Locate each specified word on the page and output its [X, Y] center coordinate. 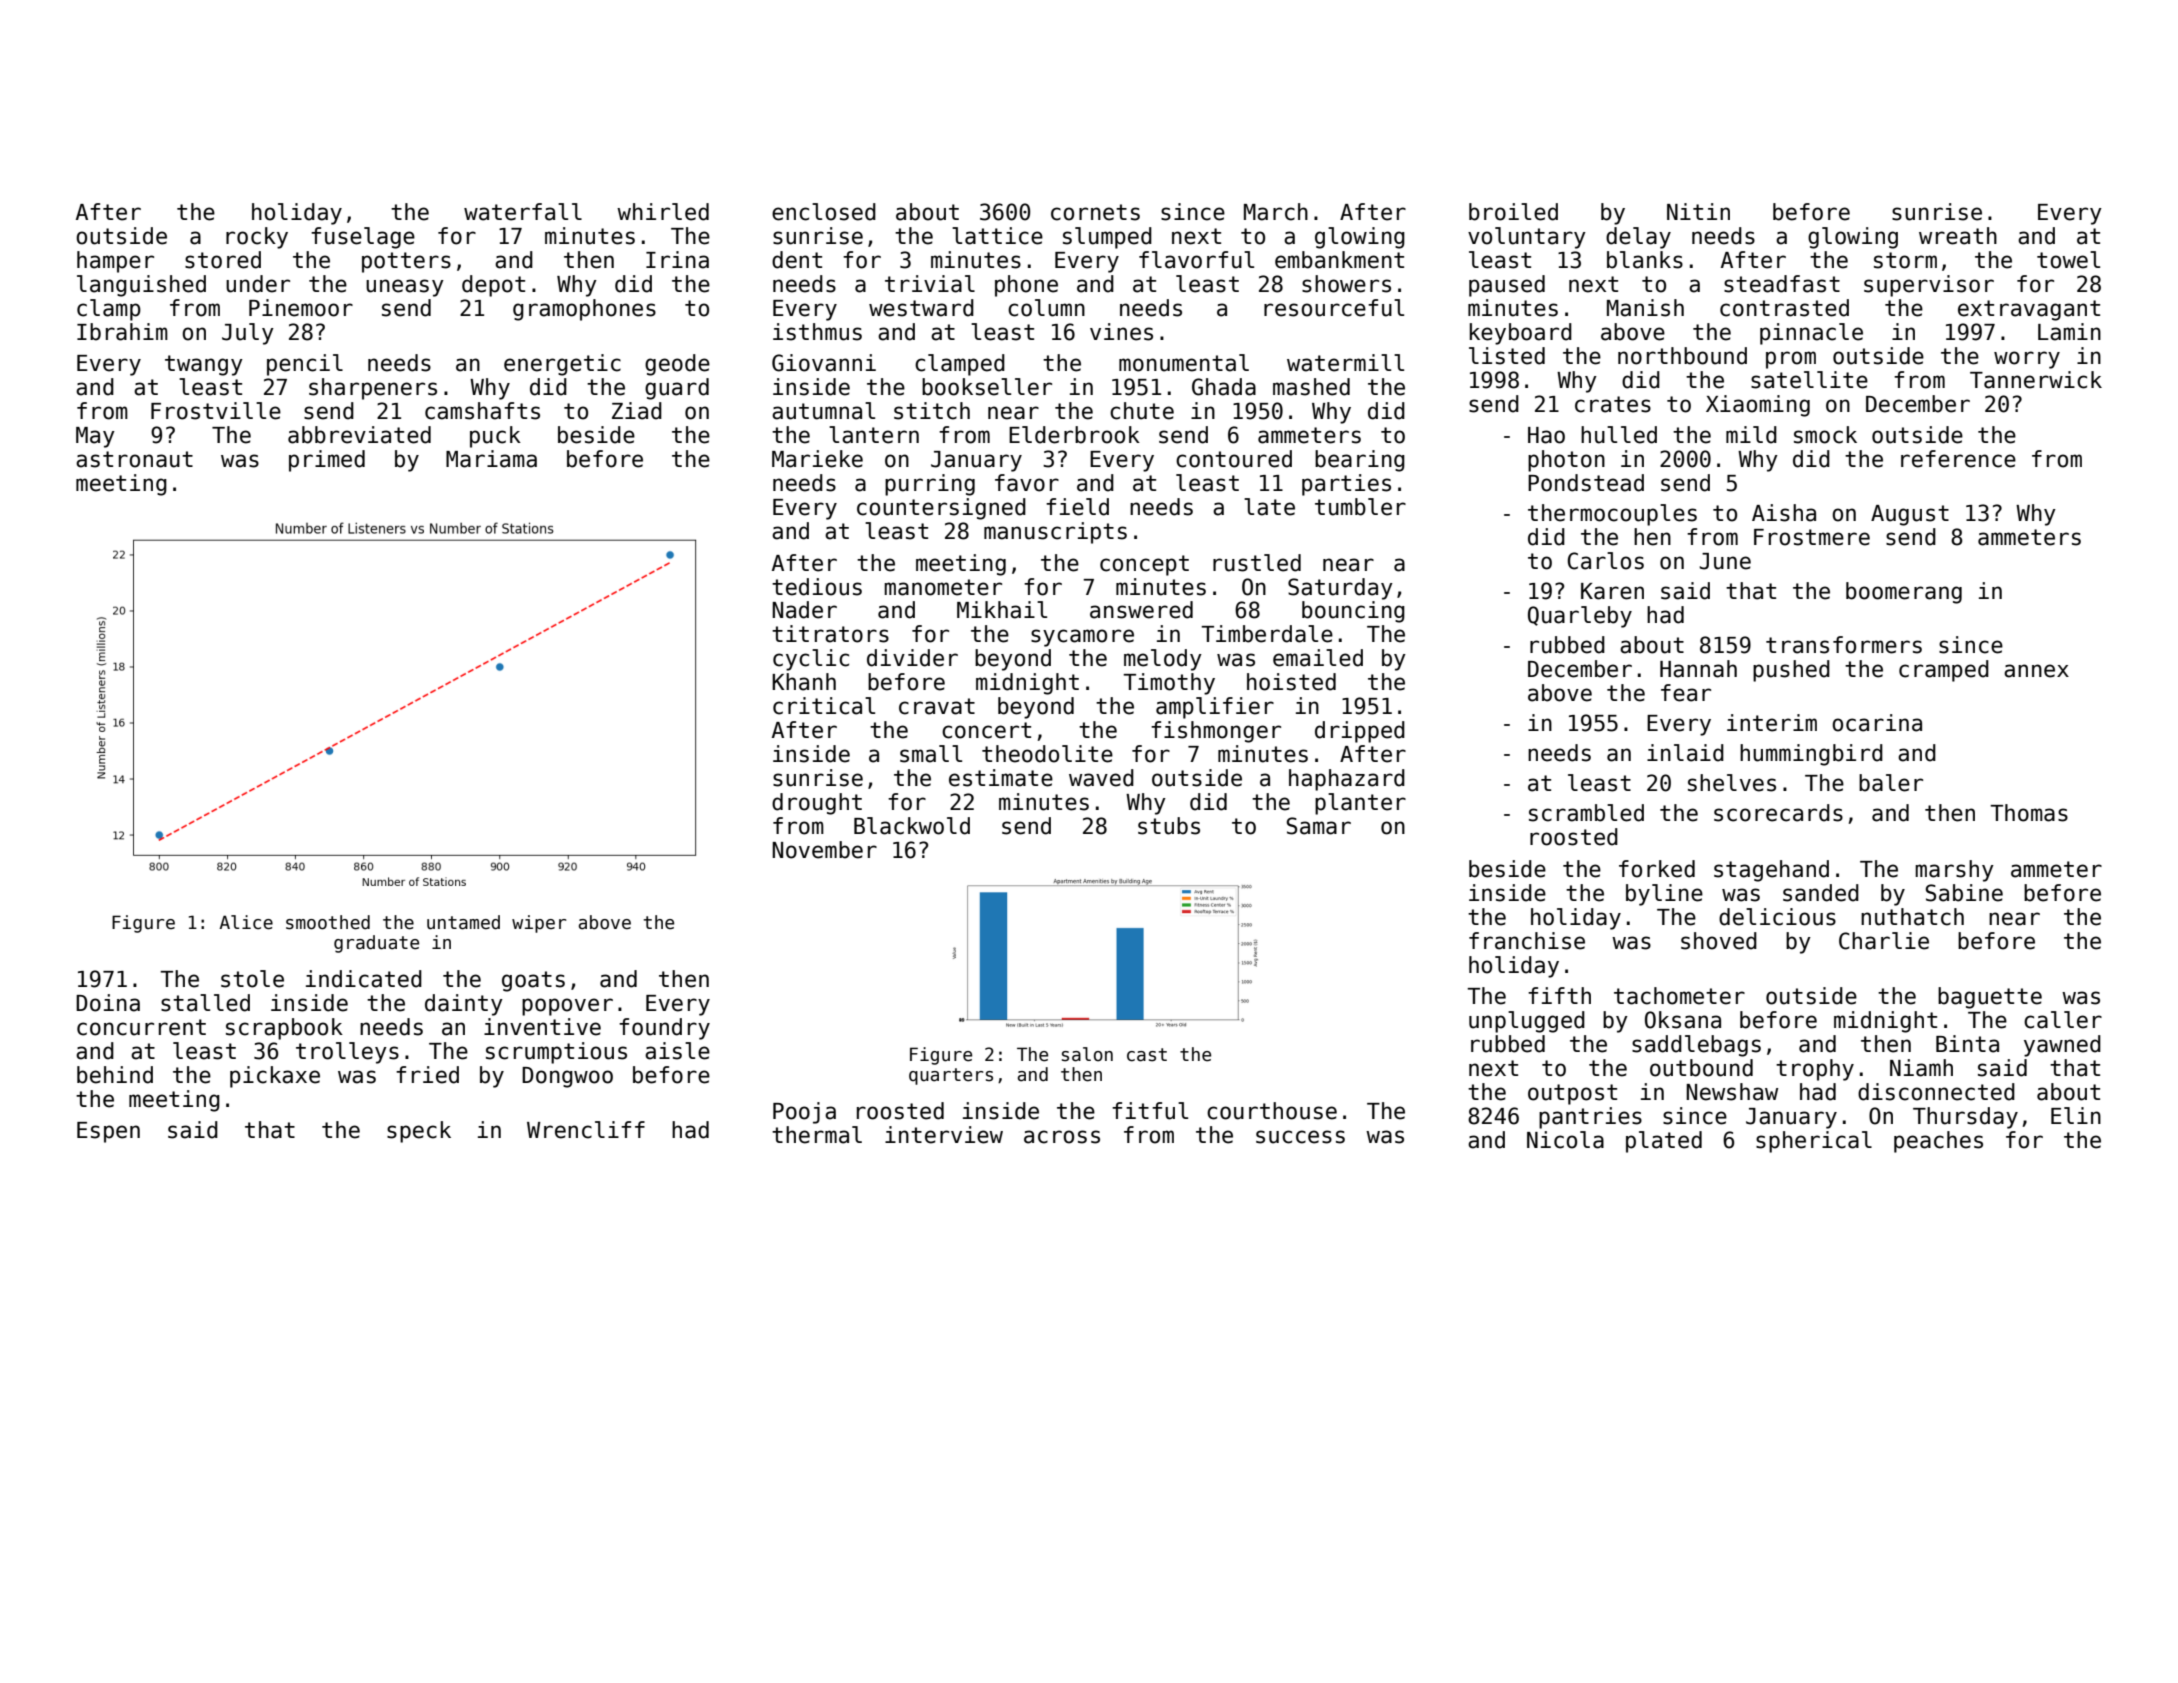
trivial [930, 284]
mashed [1311, 387]
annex [2036, 671]
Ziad [637, 411]
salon [1087, 1054]
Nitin [1698, 211]
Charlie [1884, 941]
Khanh [804, 682]
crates [1613, 404]
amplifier [1215, 708]
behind [115, 1075]
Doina [108, 1003]
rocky [257, 238]
